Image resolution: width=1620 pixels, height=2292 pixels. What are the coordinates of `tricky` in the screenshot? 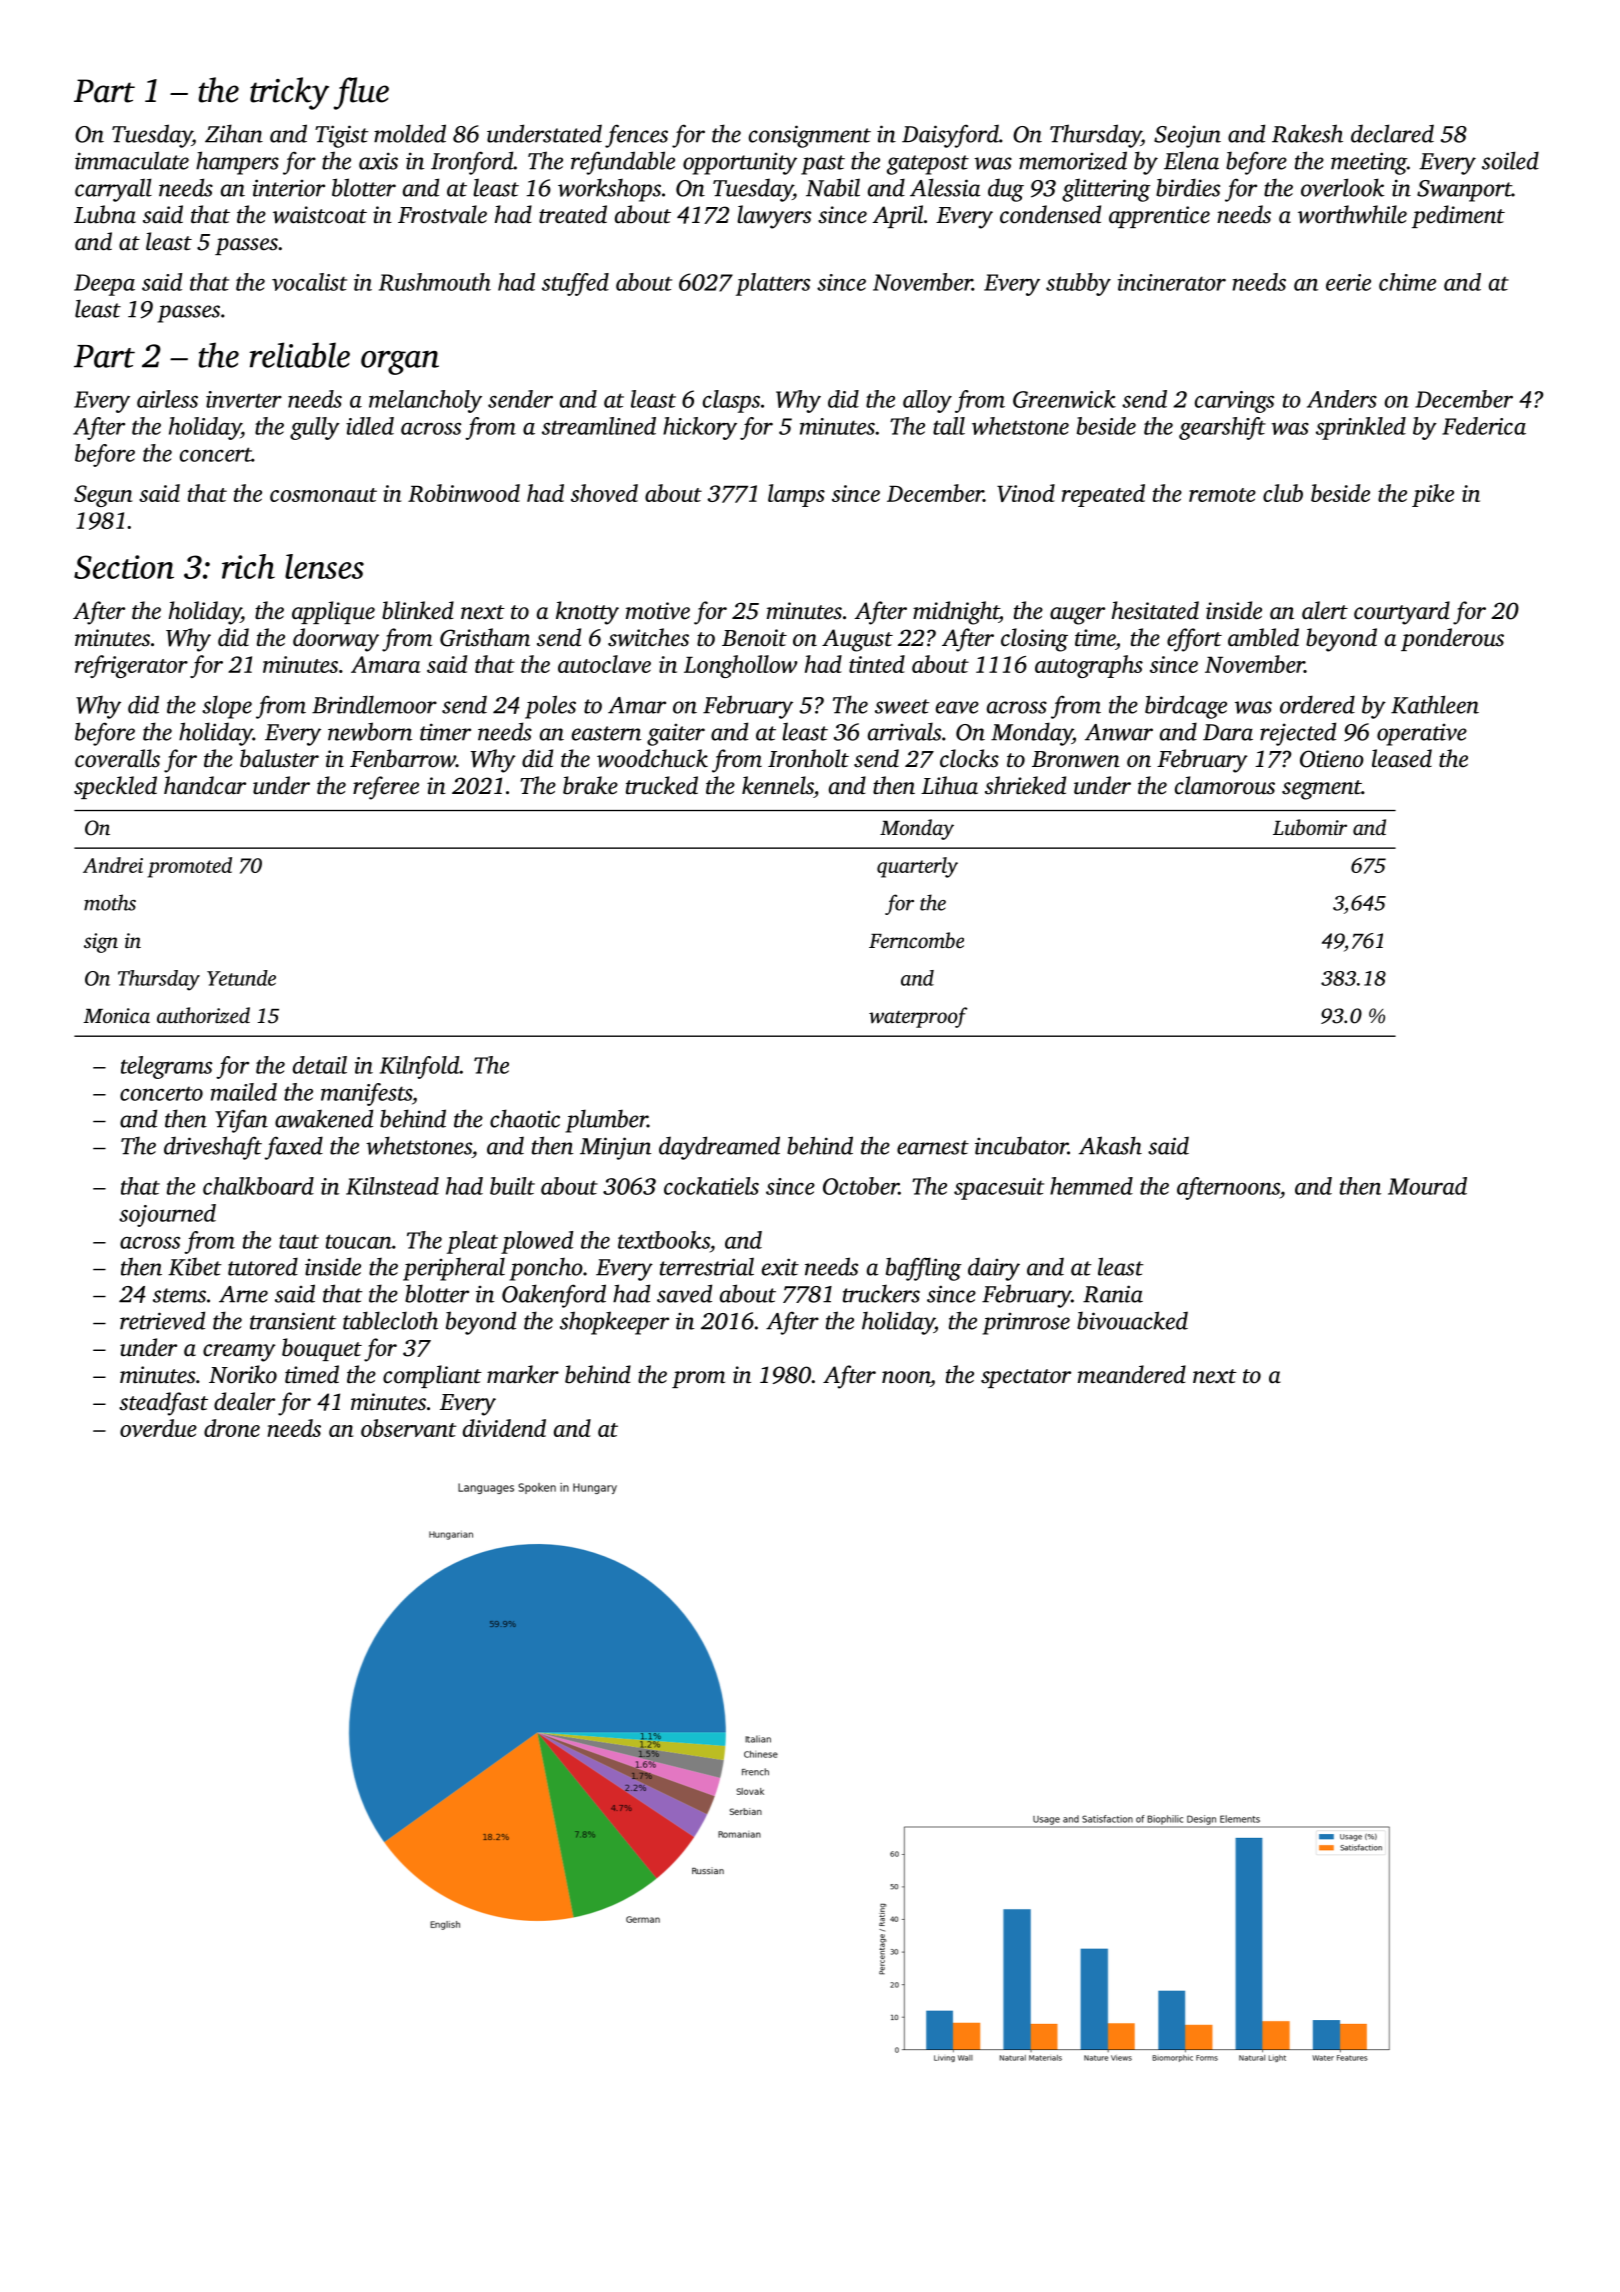 It's located at (289, 93).
